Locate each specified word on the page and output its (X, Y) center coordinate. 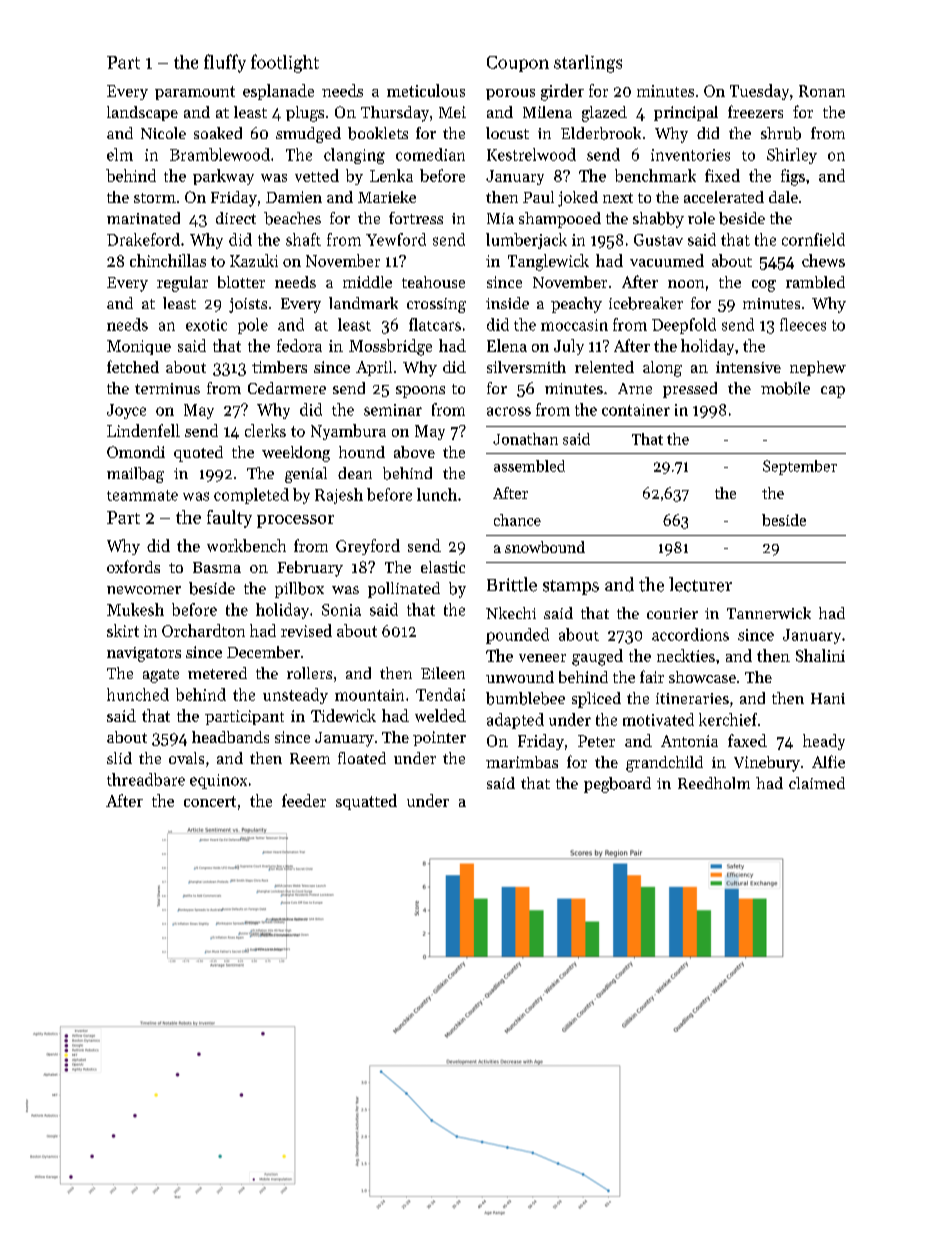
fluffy (225, 63)
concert (210, 801)
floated (362, 758)
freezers (755, 111)
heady (824, 742)
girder (562, 92)
